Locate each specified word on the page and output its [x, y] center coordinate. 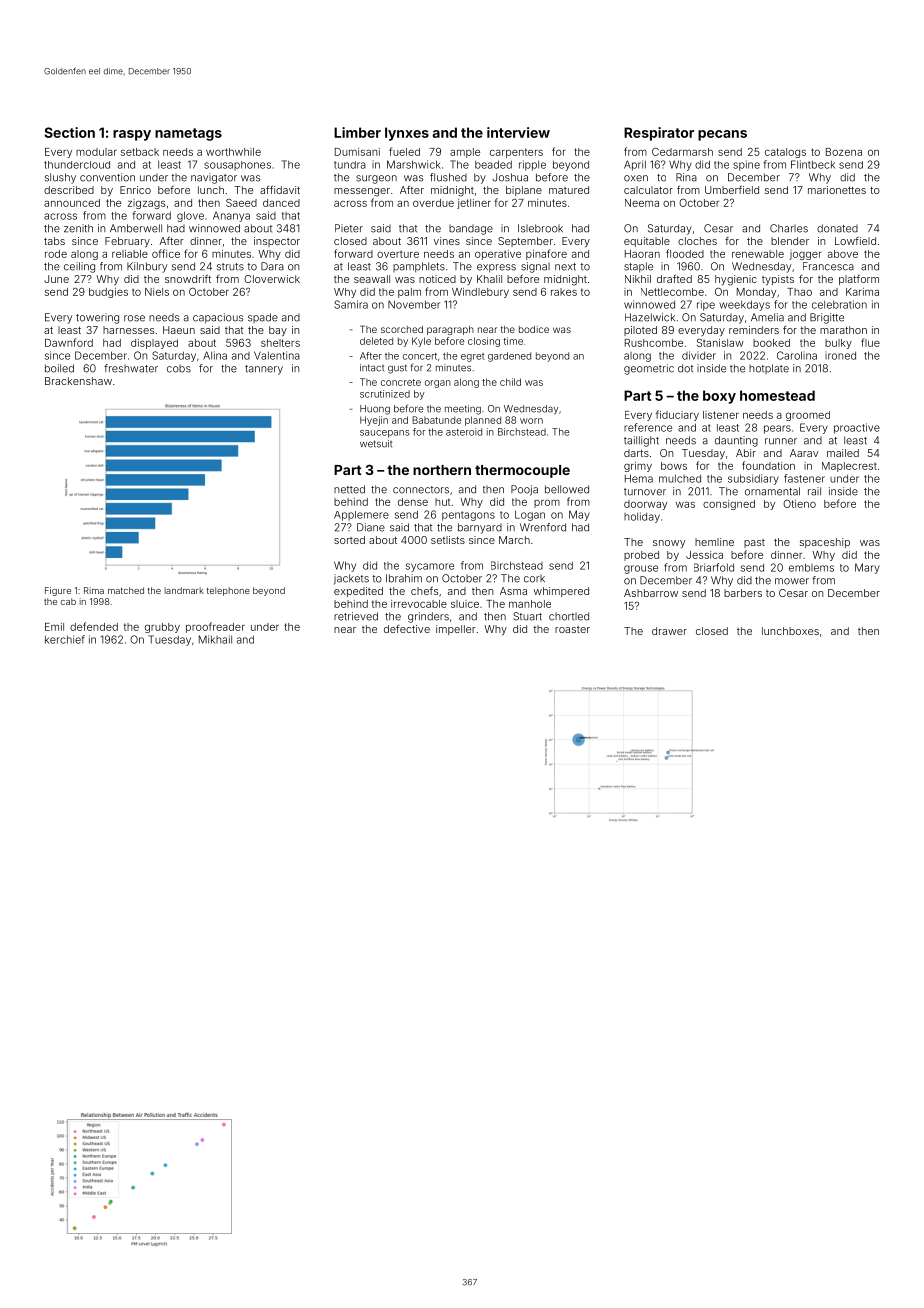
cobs [179, 369]
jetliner [474, 204]
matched [126, 590]
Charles [789, 228]
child [510, 382]
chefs [424, 590]
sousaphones [237, 166]
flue [870, 342]
